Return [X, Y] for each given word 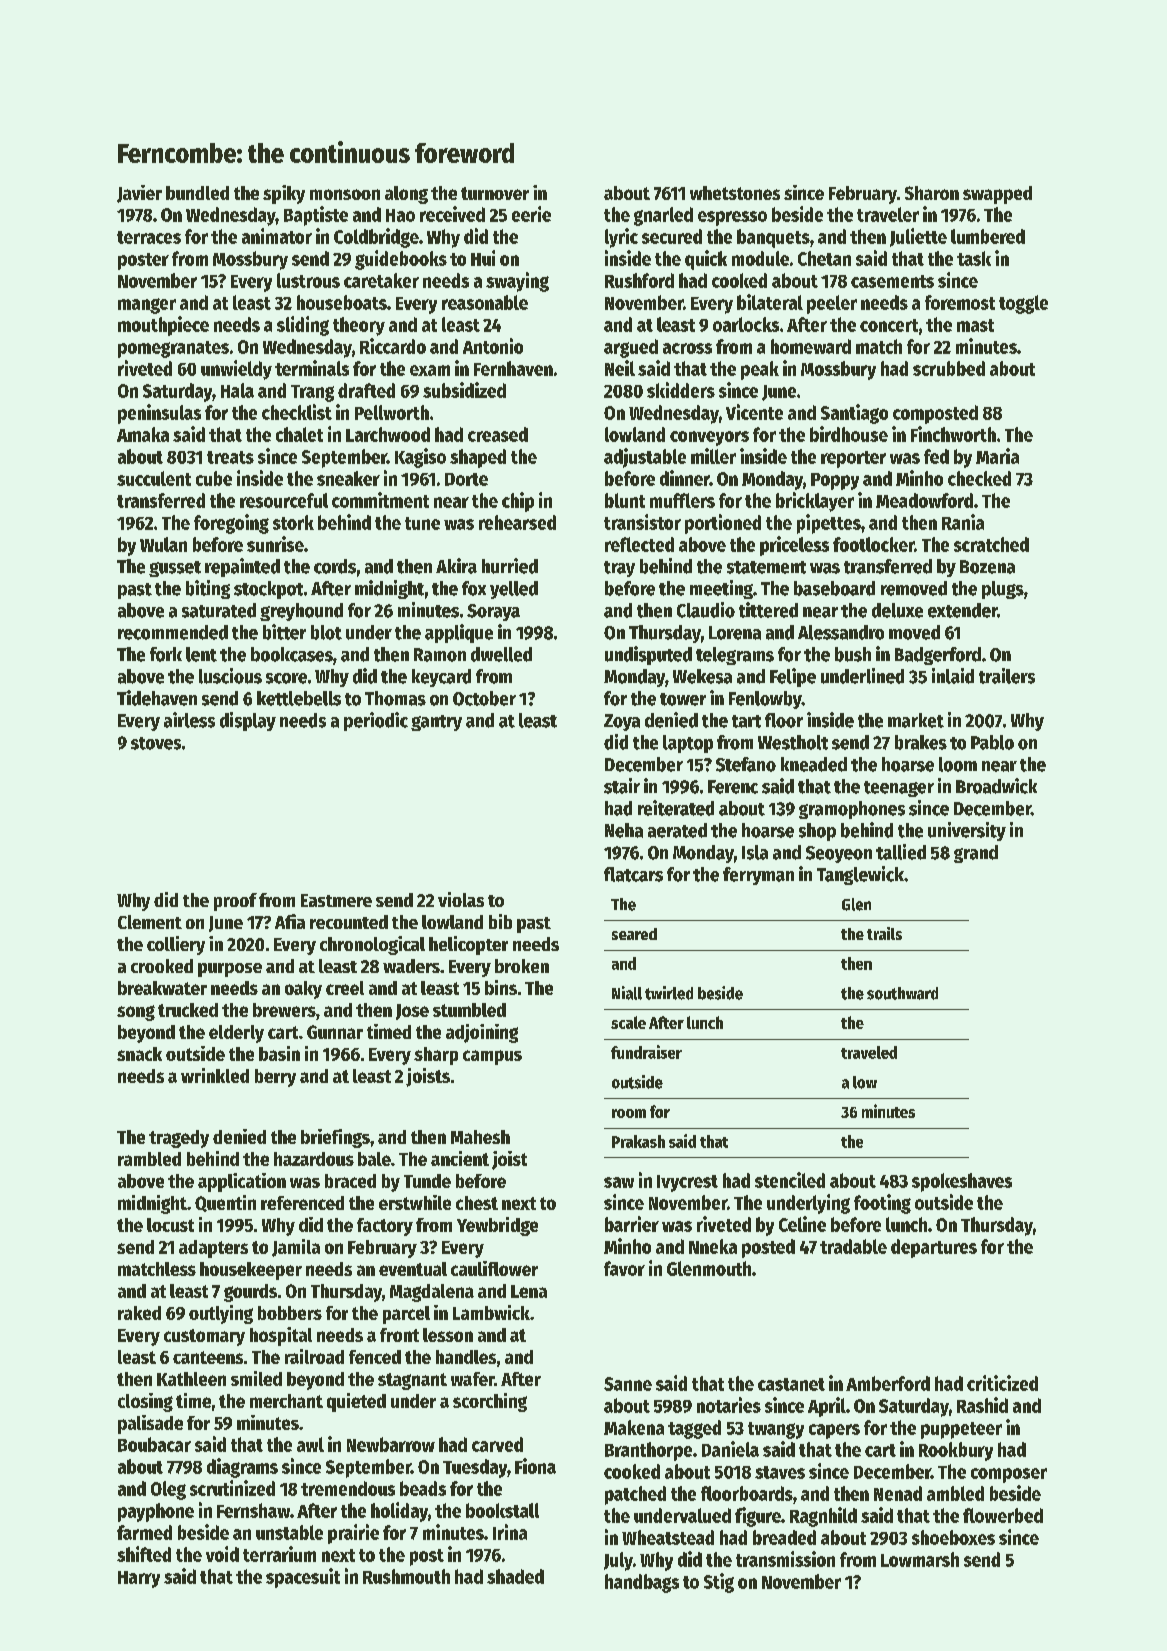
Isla [755, 852]
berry [275, 1078]
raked [139, 1313]
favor [624, 1268]
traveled [869, 1052]
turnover [495, 193]
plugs [1003, 590]
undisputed [648, 655]
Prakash [638, 1141]
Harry [139, 1579]
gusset [175, 569]
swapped [997, 195]
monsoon [345, 194]
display [248, 721]
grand [976, 854]
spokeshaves [962, 1182]
